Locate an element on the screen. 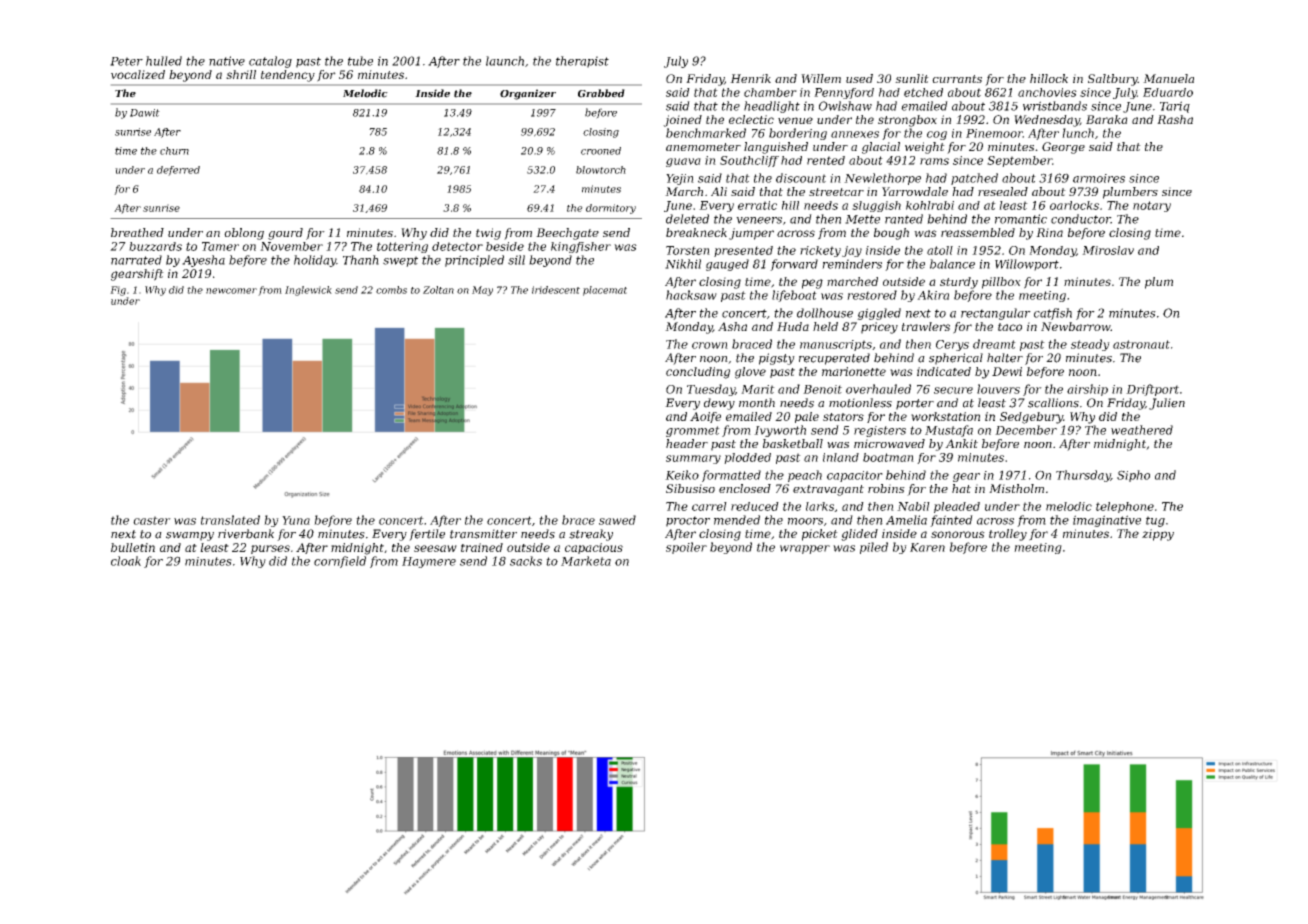 The image size is (1308, 924). hacksaw is located at coordinates (691, 295).
